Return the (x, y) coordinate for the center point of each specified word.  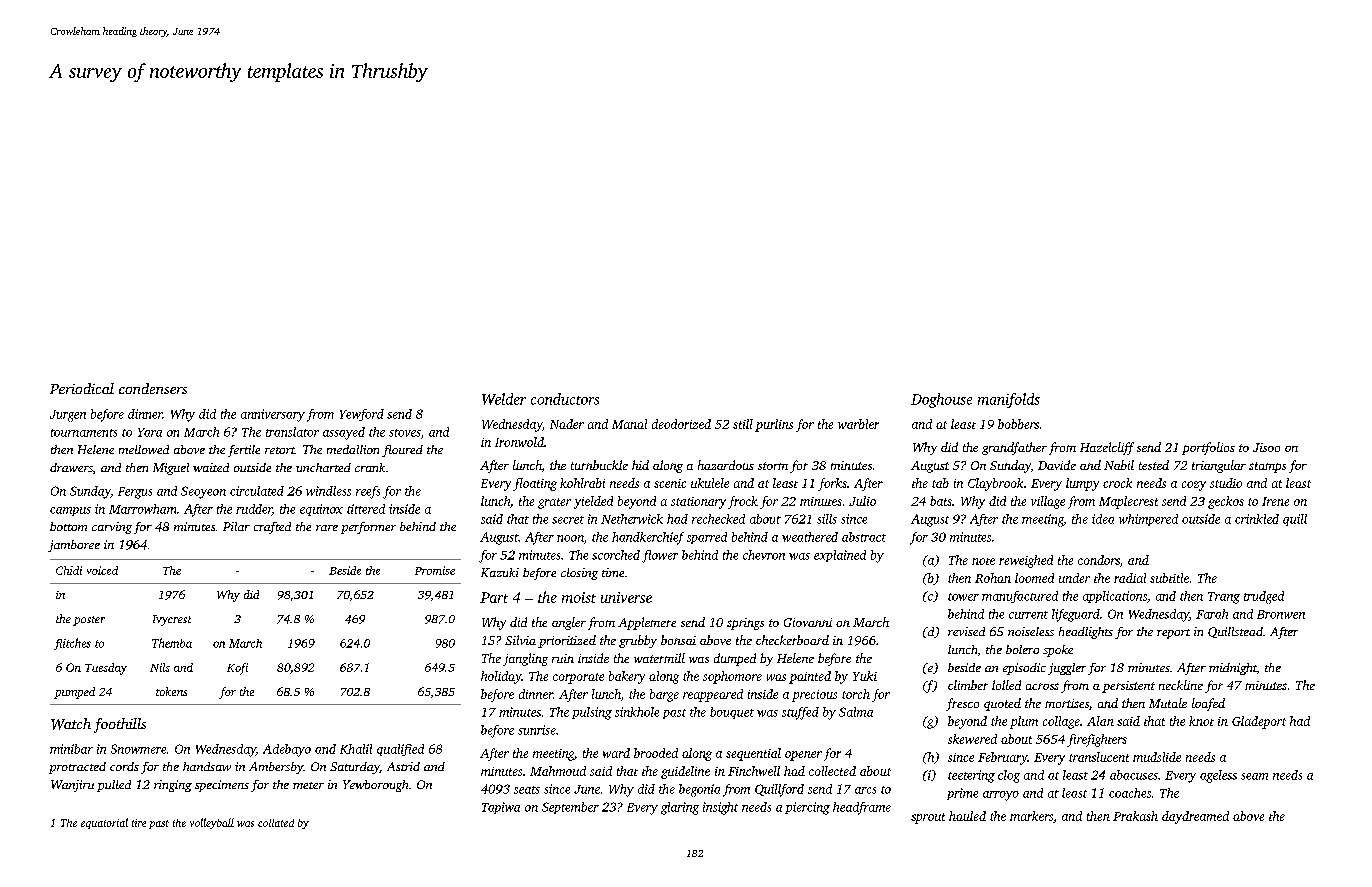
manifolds (1009, 400)
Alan (1100, 721)
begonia (699, 790)
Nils (160, 667)
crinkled (1257, 519)
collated (276, 823)
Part (494, 597)
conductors (565, 399)
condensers (153, 388)
